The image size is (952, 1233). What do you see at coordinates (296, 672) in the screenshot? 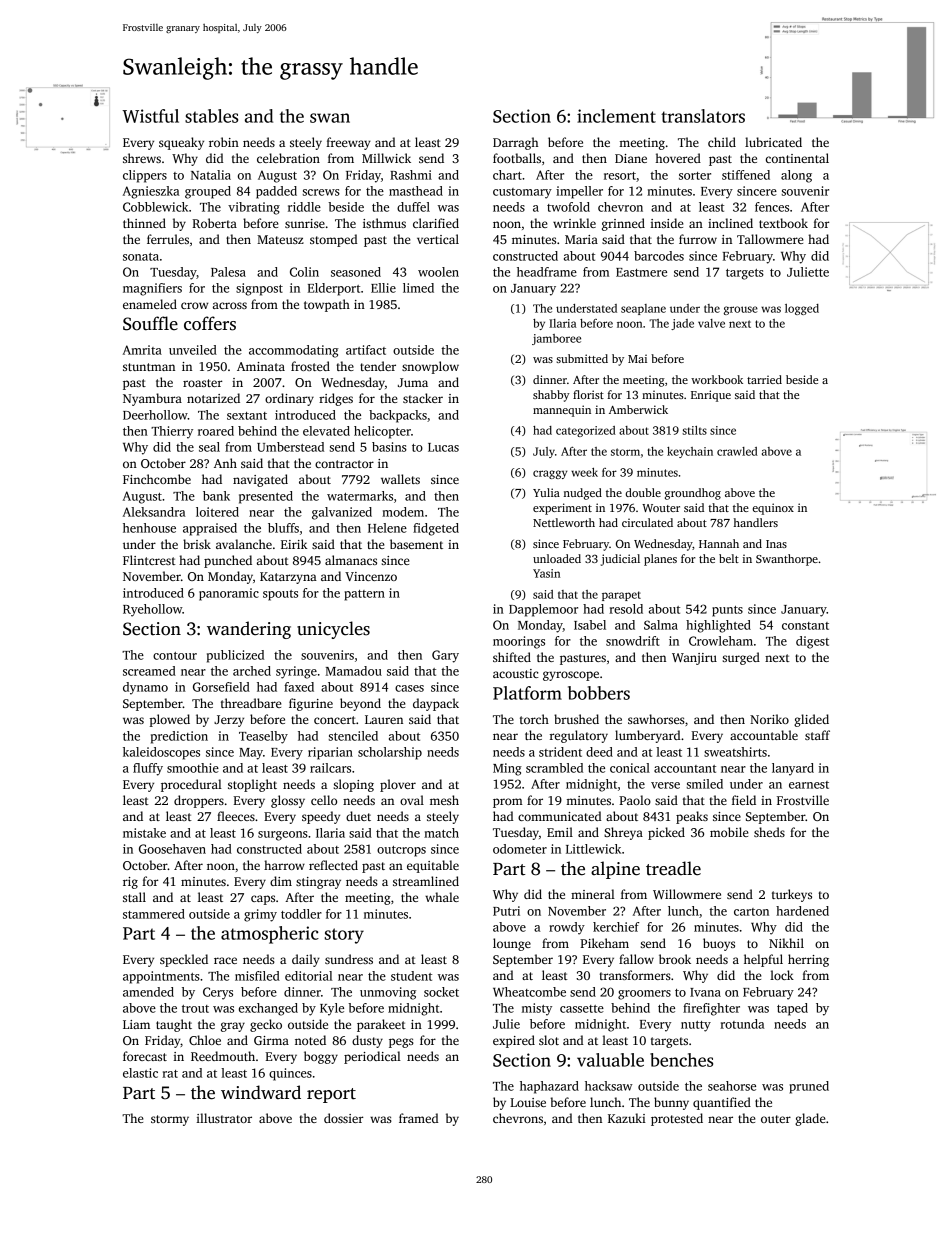
I see `syringe` at bounding box center [296, 672].
